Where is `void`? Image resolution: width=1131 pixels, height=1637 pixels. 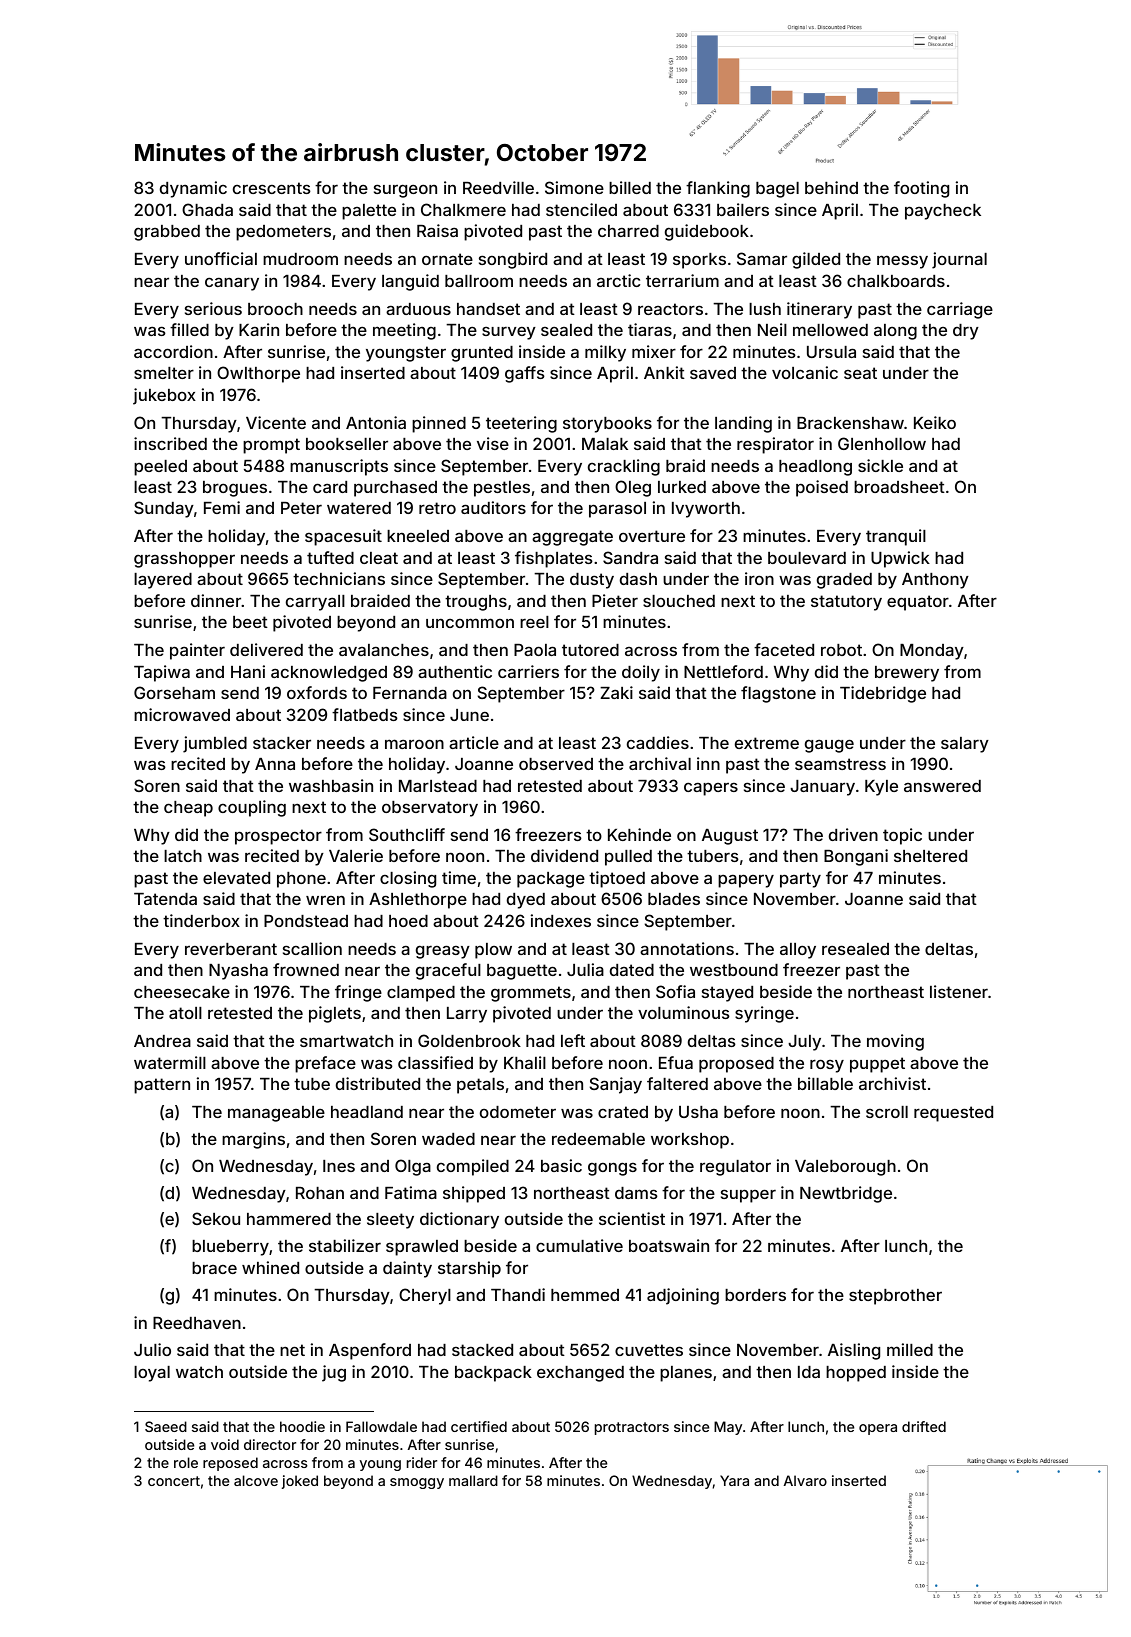
void is located at coordinates (225, 1444).
